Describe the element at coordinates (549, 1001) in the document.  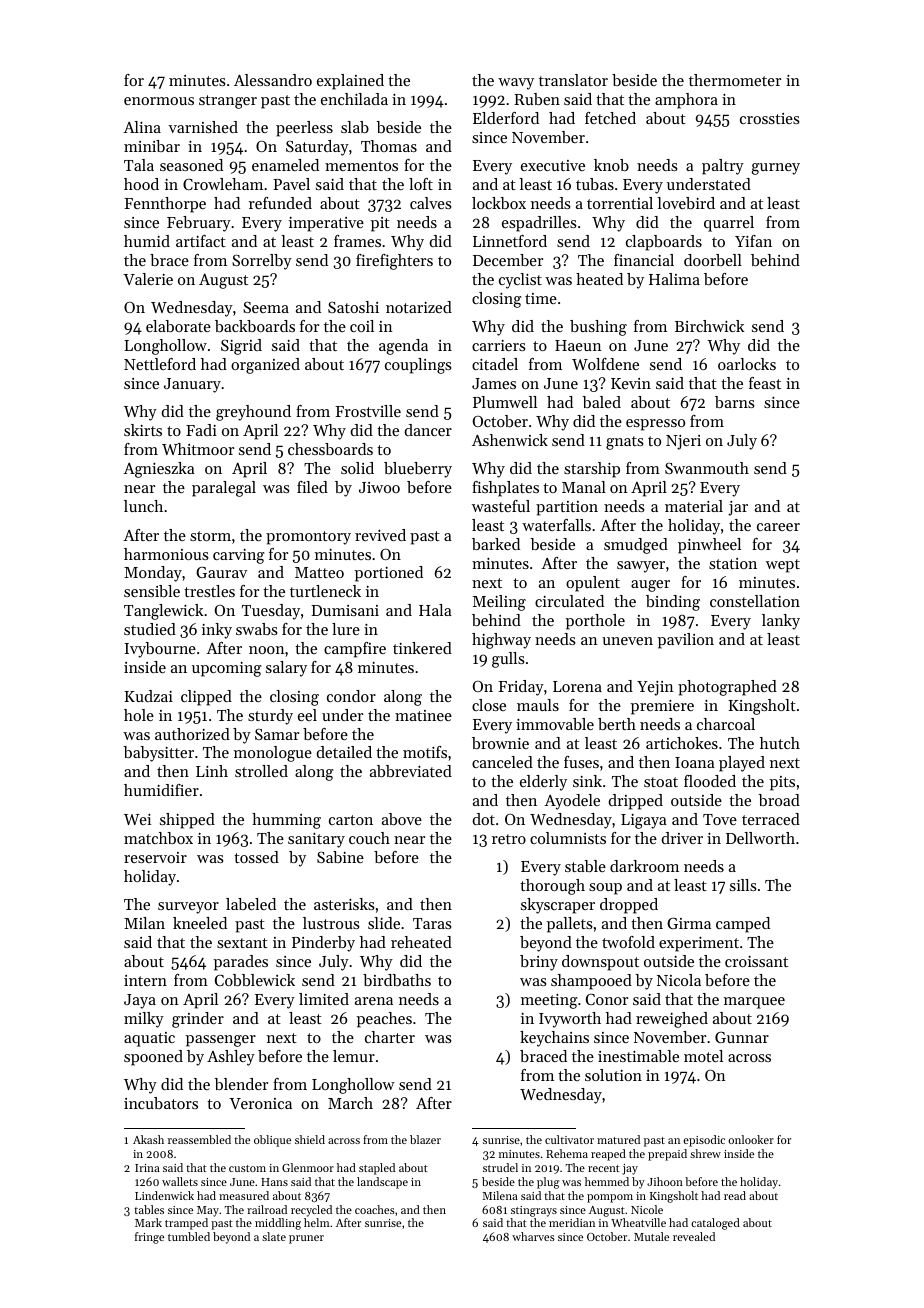
I see `meeting` at that location.
